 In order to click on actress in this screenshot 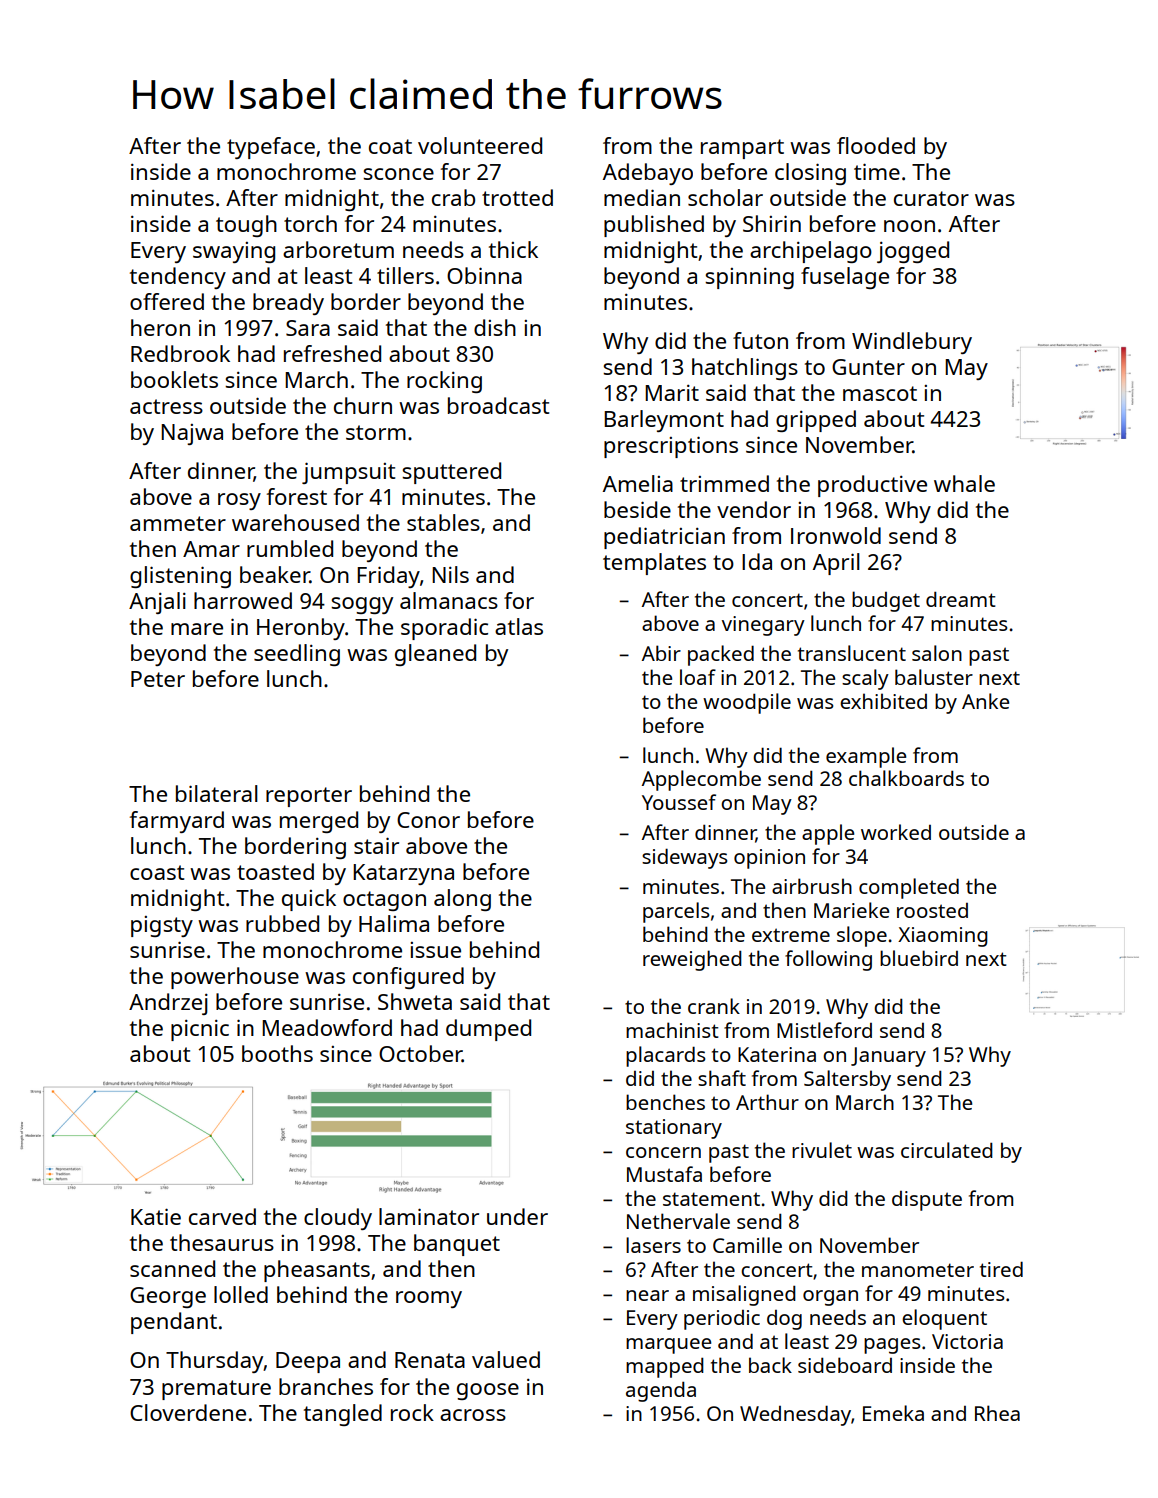, I will do `click(166, 406)`.
